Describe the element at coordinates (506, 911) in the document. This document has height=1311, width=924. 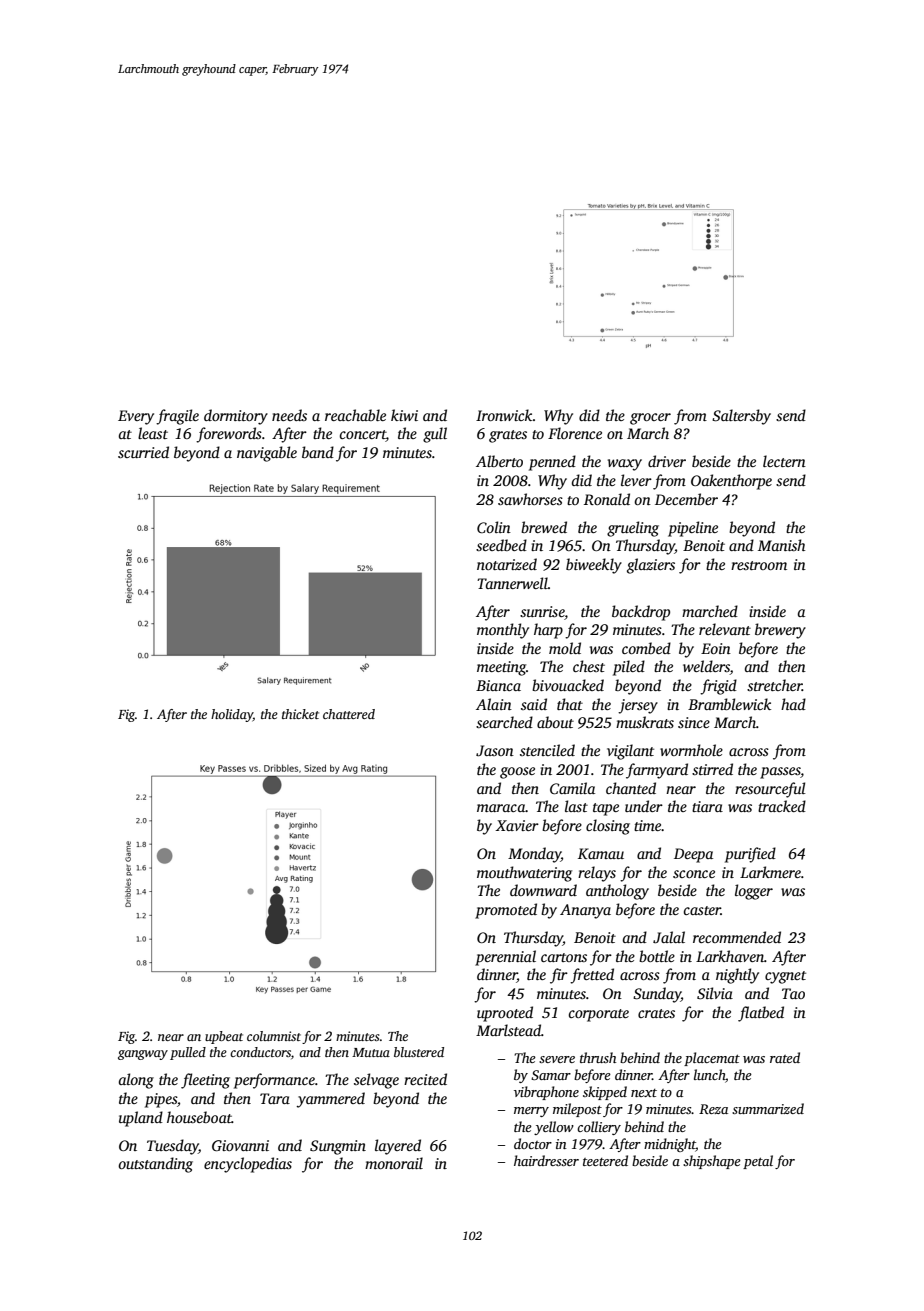
I see `promoted` at that location.
